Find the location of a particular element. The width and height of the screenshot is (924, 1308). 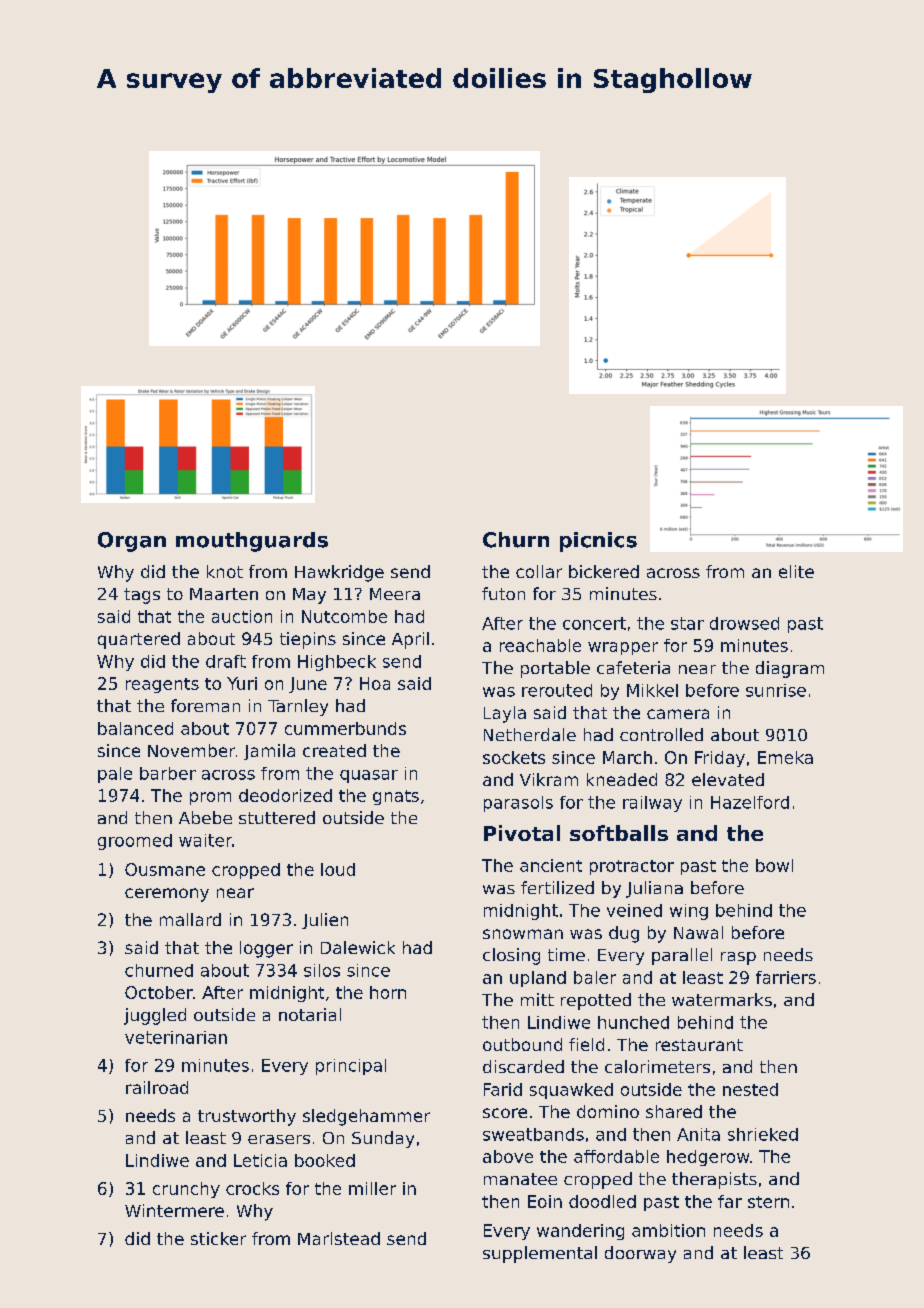

ancient is located at coordinates (551, 865).
